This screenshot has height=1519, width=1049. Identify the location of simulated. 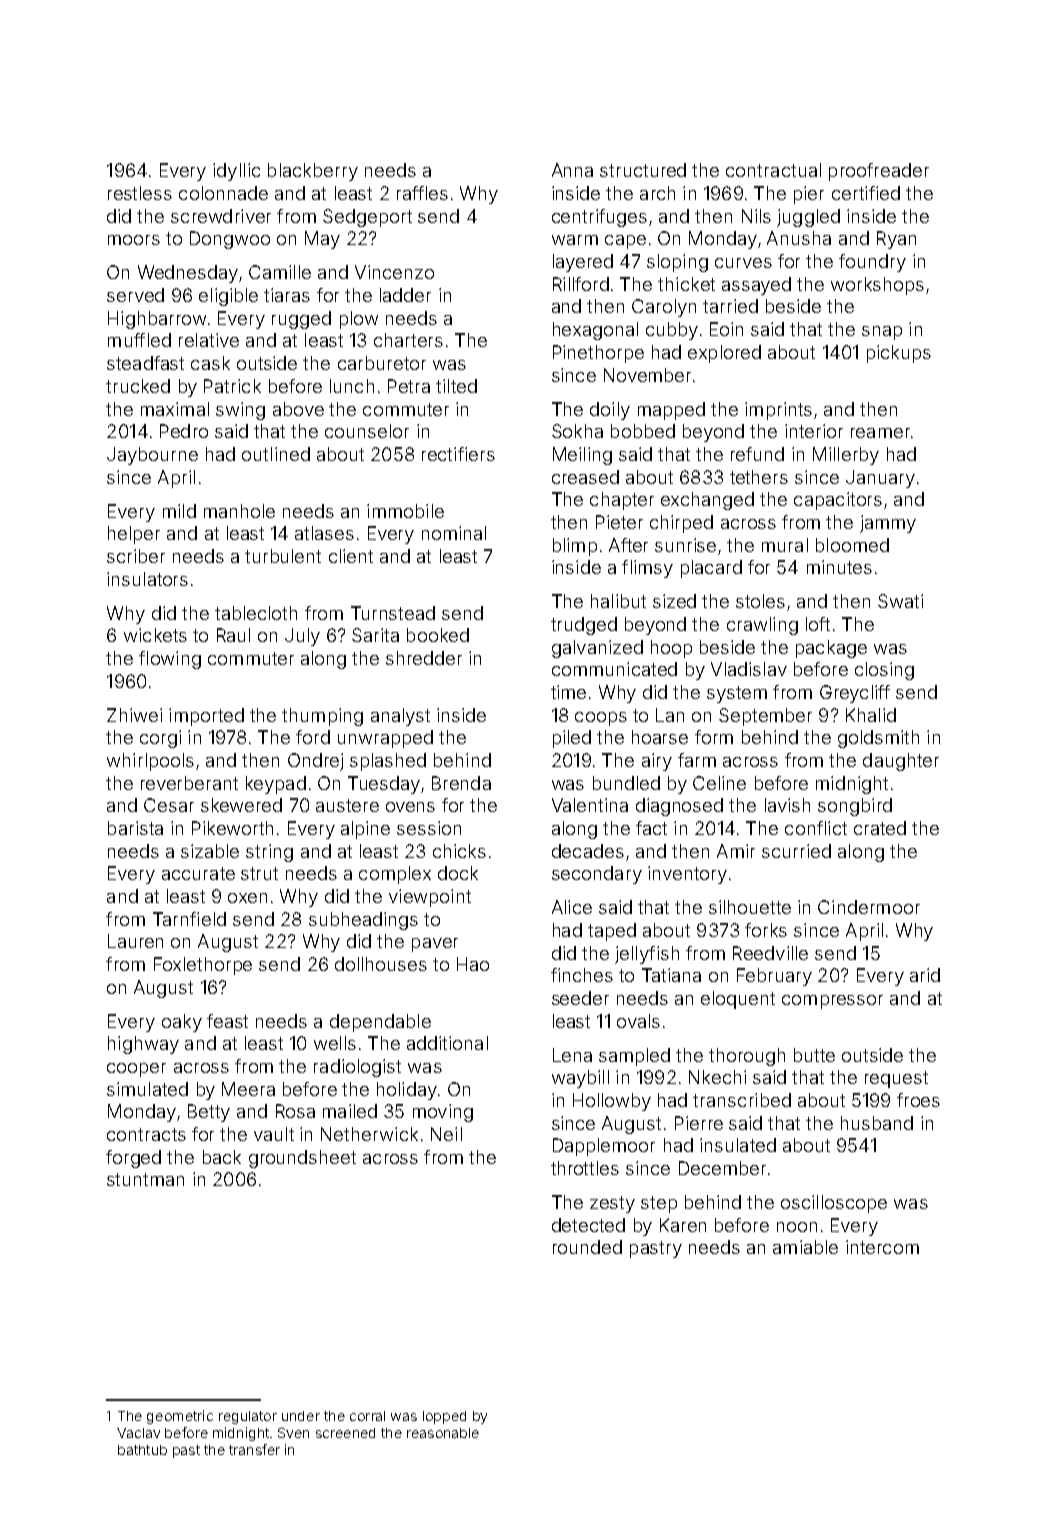
(147, 1089).
